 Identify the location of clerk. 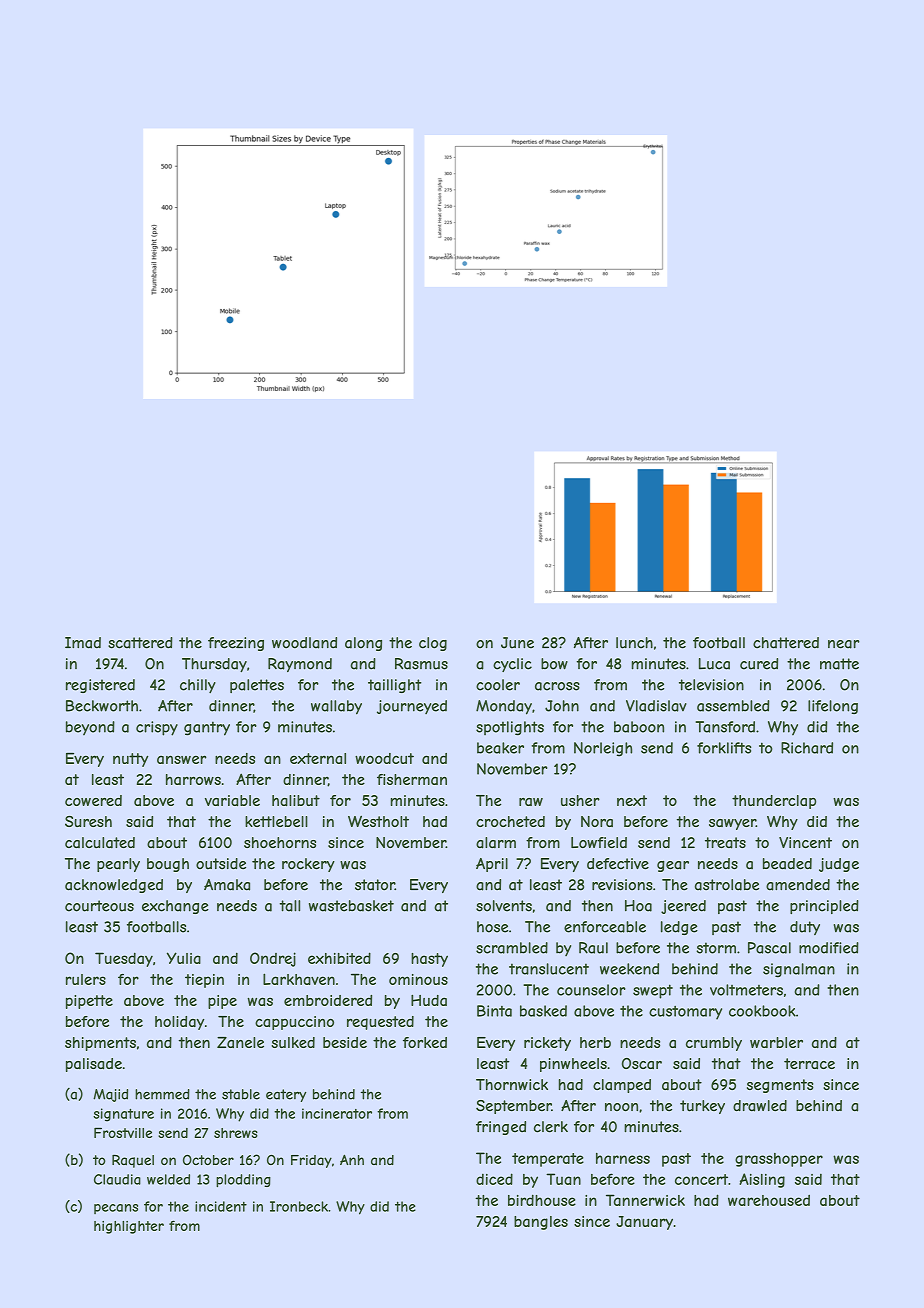
(551, 1127).
